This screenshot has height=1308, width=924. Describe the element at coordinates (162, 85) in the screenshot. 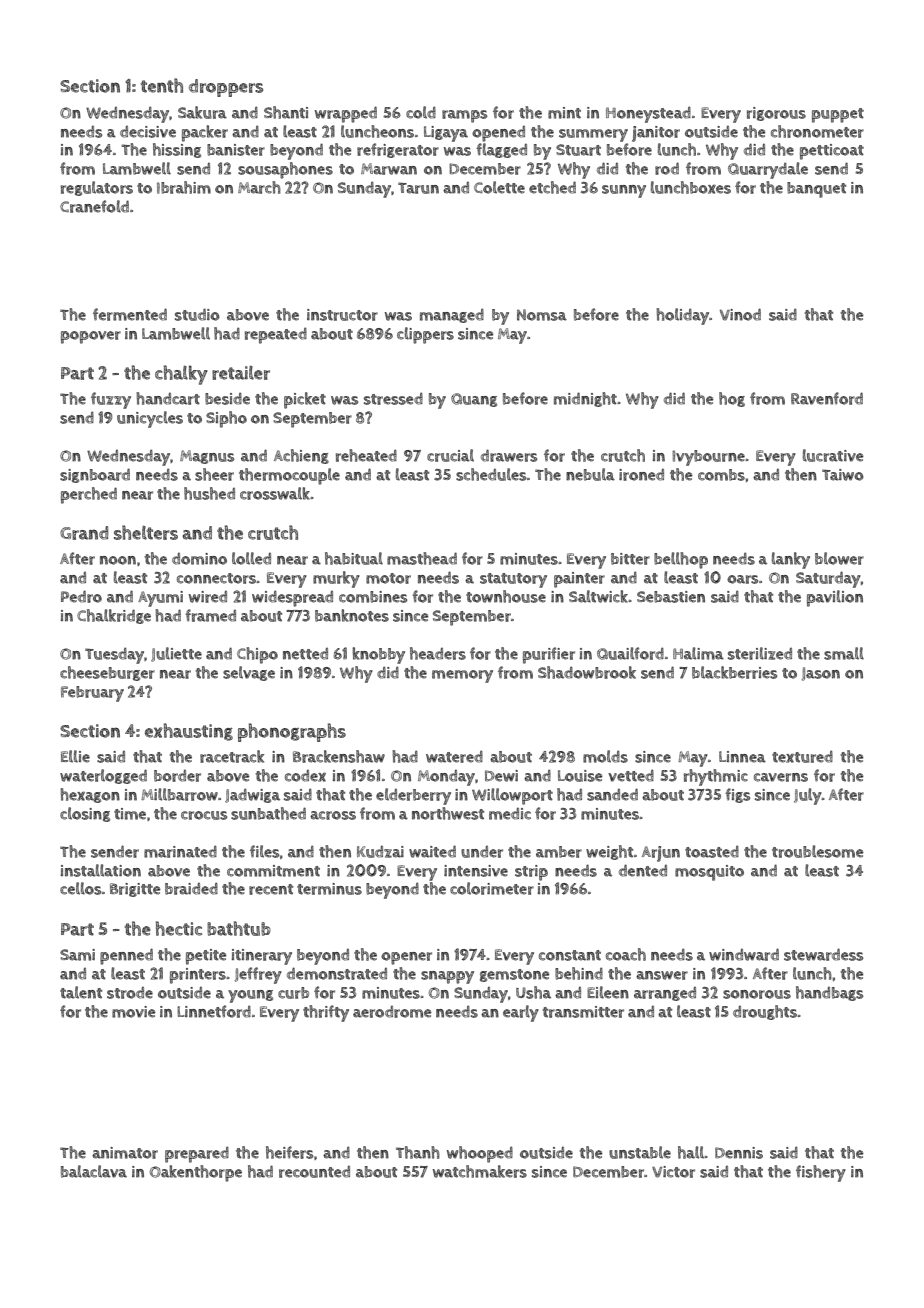

I see `tenth` at that location.
